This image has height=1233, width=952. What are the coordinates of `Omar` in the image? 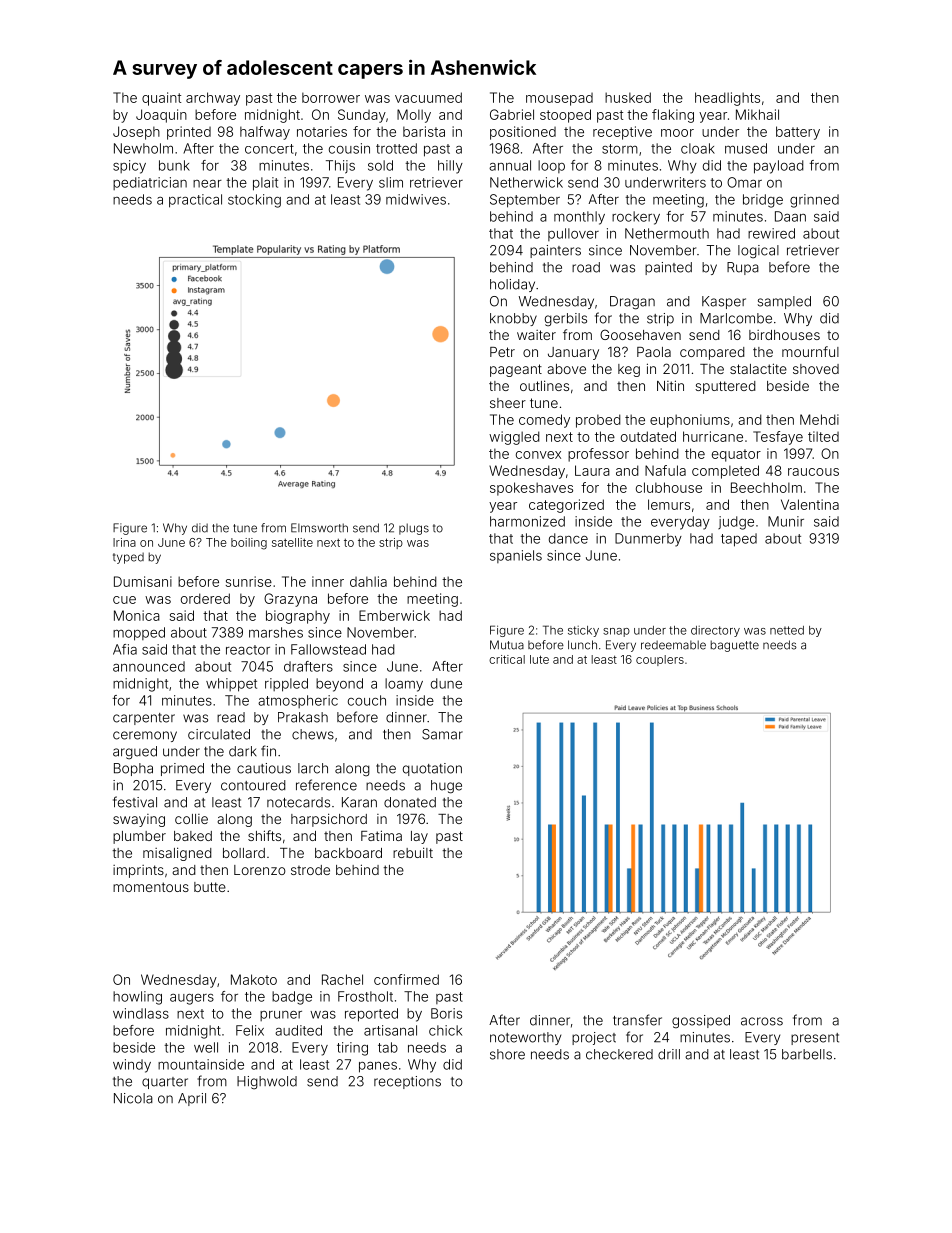 It's located at (744, 182).
